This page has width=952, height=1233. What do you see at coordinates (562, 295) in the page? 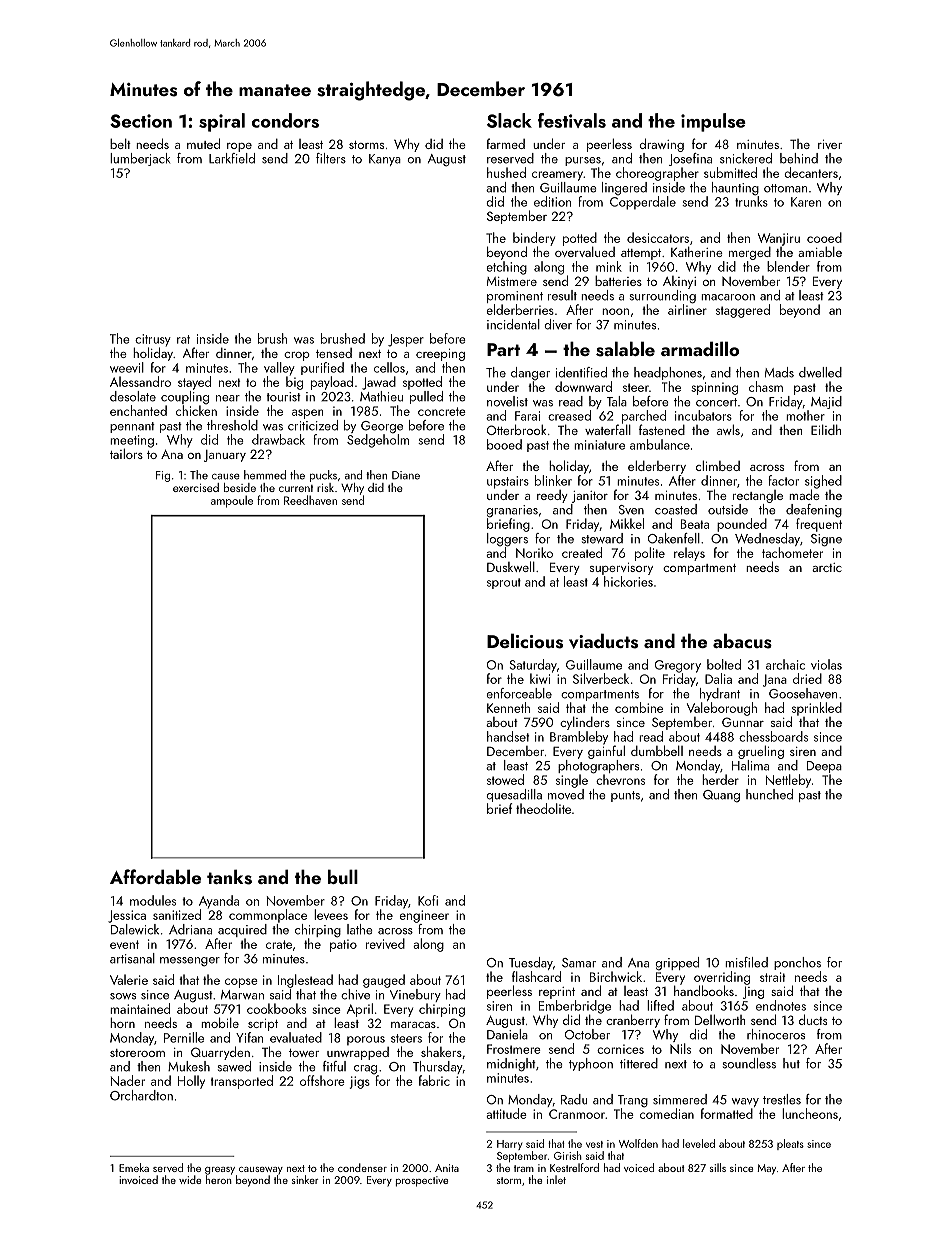
I see `result` at bounding box center [562, 295].
